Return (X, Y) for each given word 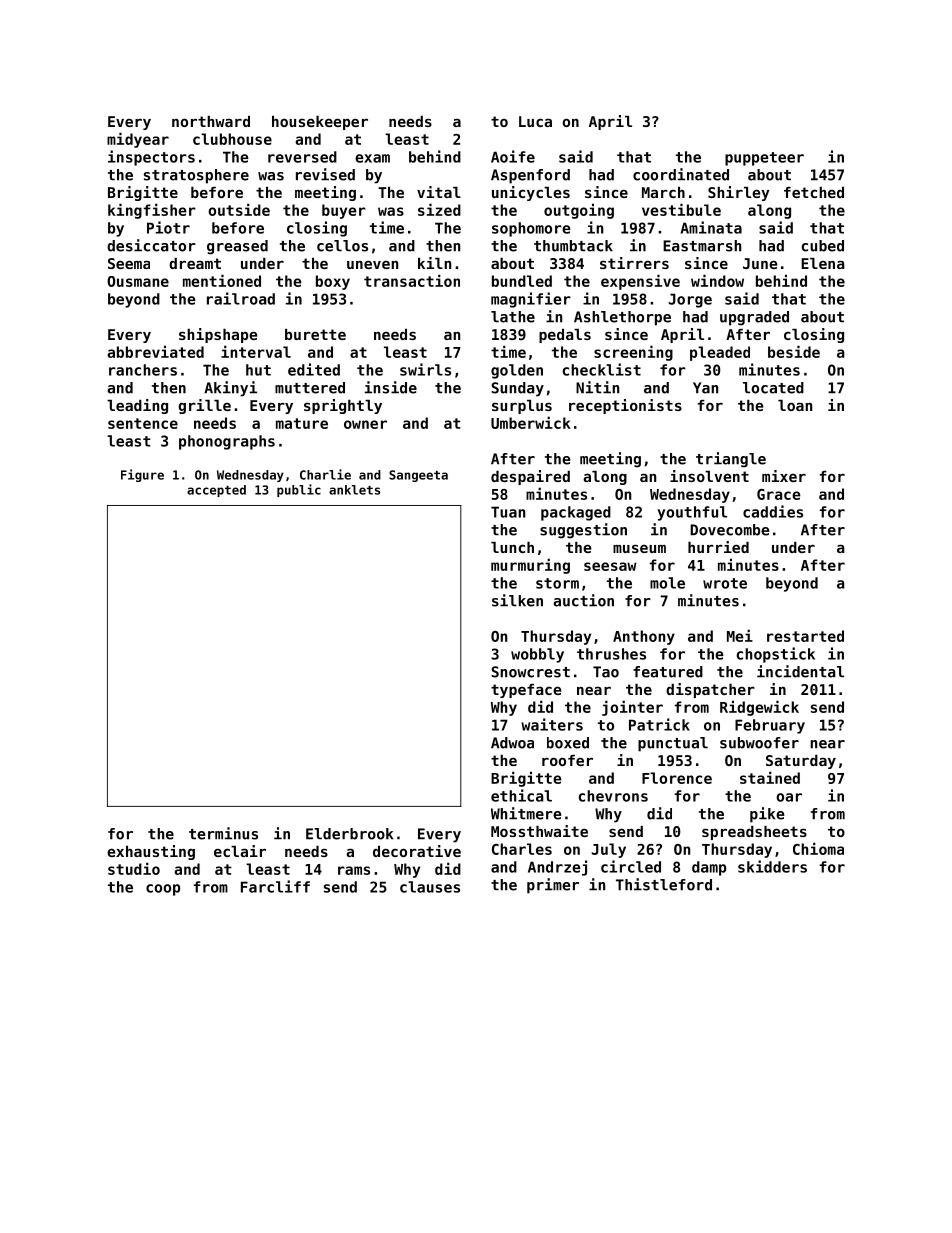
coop (163, 890)
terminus (223, 833)
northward (211, 121)
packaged (576, 513)
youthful (692, 513)
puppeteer (764, 159)
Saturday (801, 762)
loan (795, 405)
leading (137, 406)
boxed (568, 743)
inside (391, 387)
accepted (216, 491)
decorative (417, 851)
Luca (535, 121)
